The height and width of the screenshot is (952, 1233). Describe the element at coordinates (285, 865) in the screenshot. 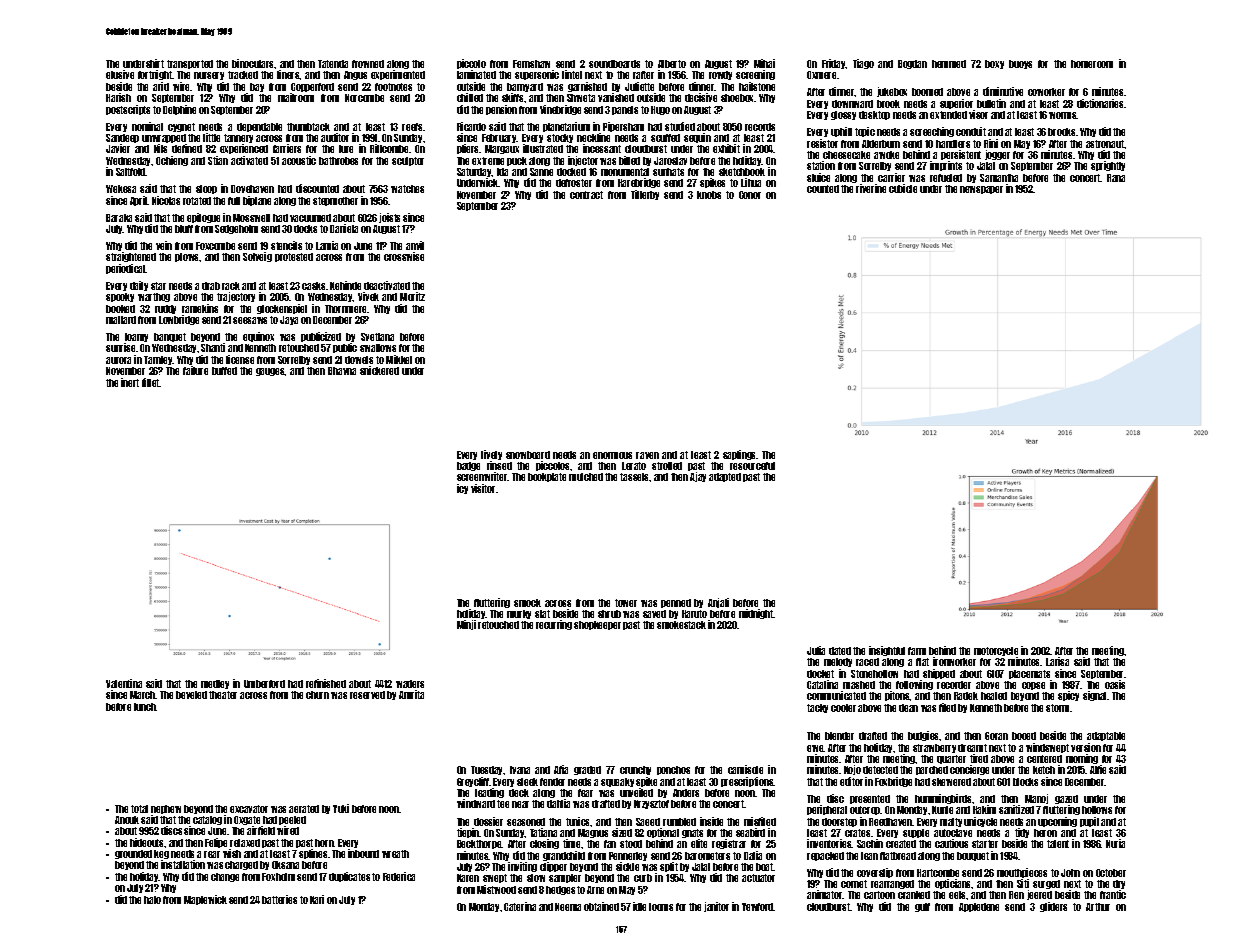

I see `Oksana` at that location.
